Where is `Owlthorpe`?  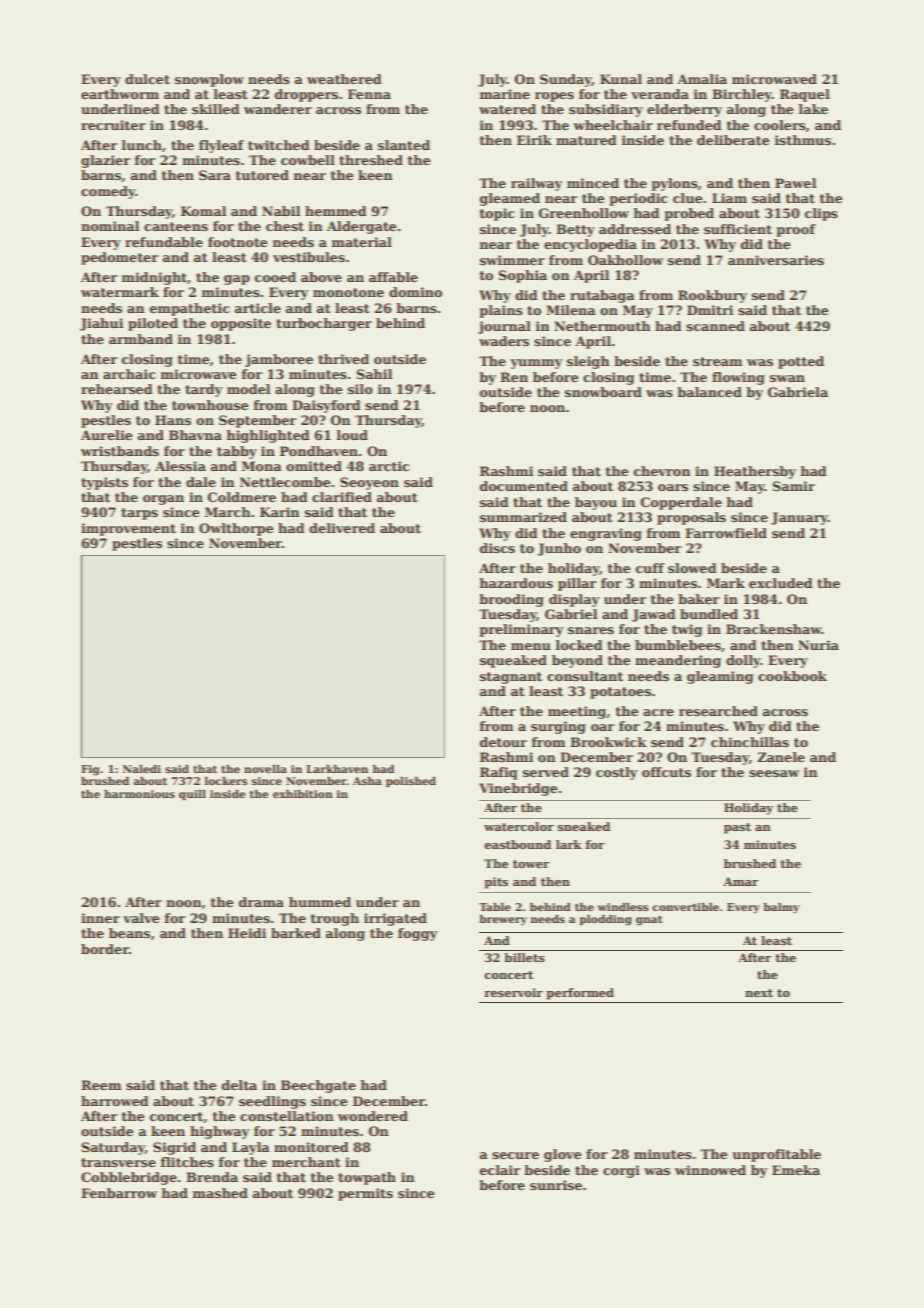 Owlthorpe is located at coordinates (236, 529).
